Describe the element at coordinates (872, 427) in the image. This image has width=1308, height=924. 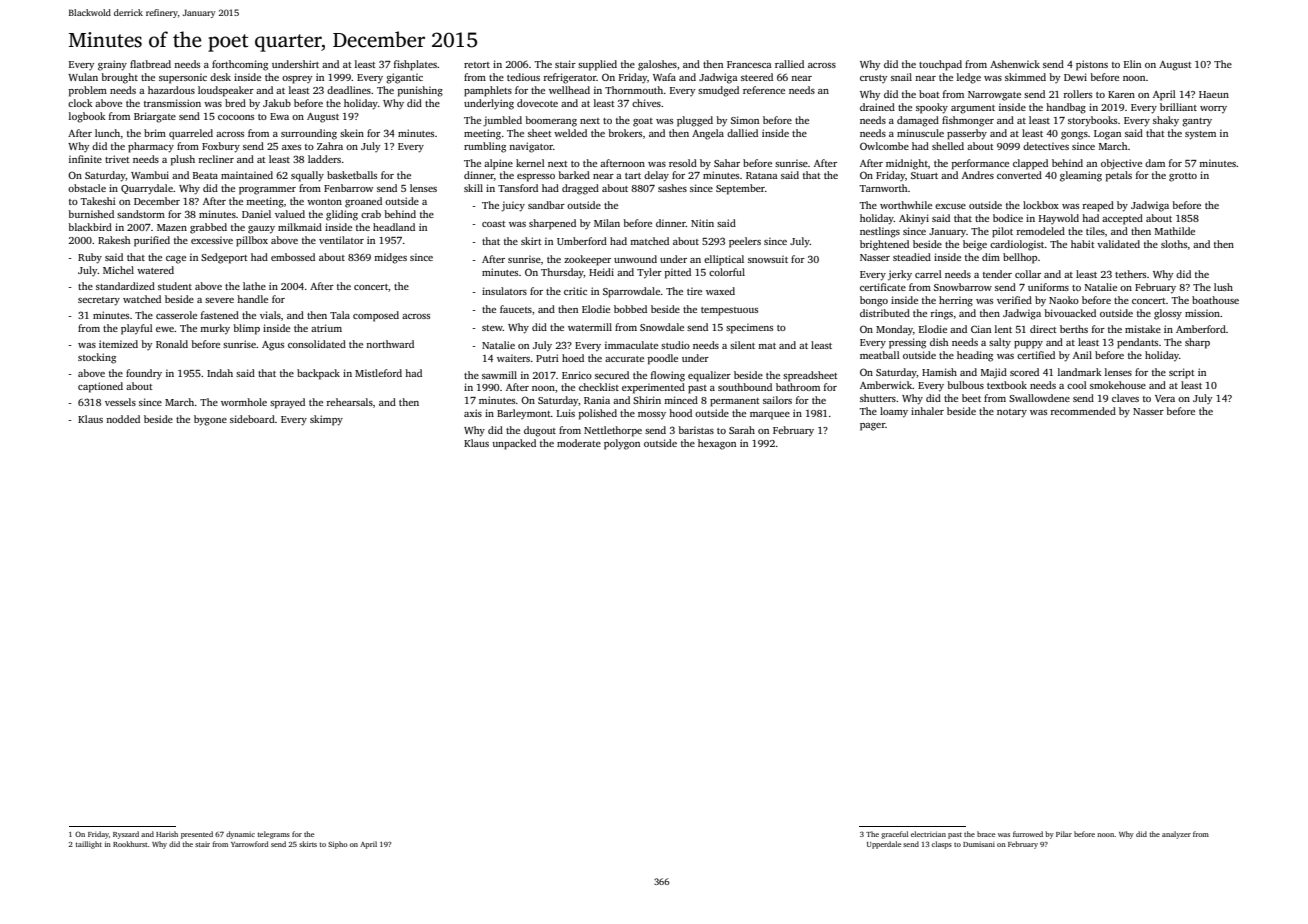
I see `pager` at that location.
